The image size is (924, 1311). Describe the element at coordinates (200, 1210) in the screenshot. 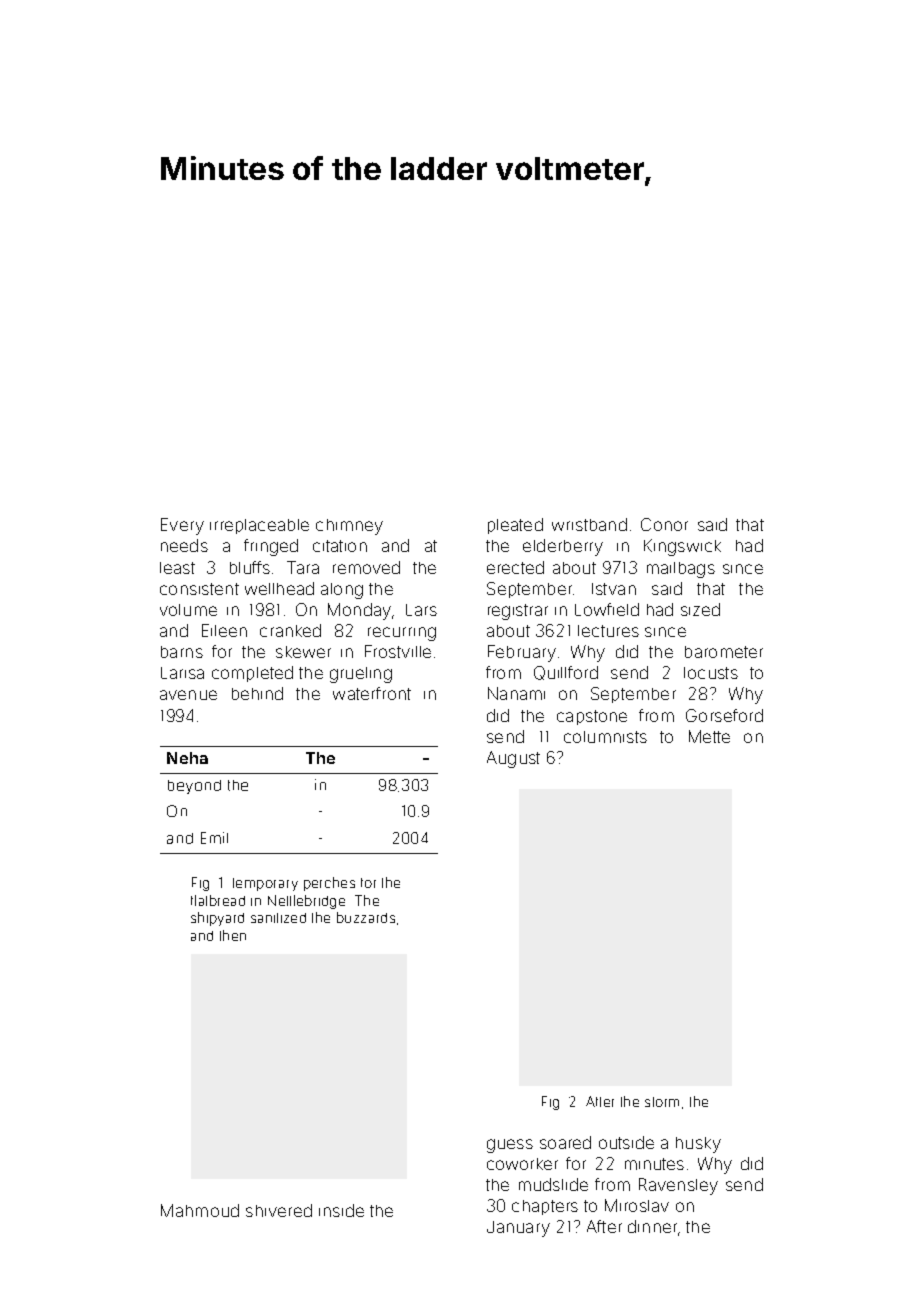

I see `Mahmoud` at that location.
